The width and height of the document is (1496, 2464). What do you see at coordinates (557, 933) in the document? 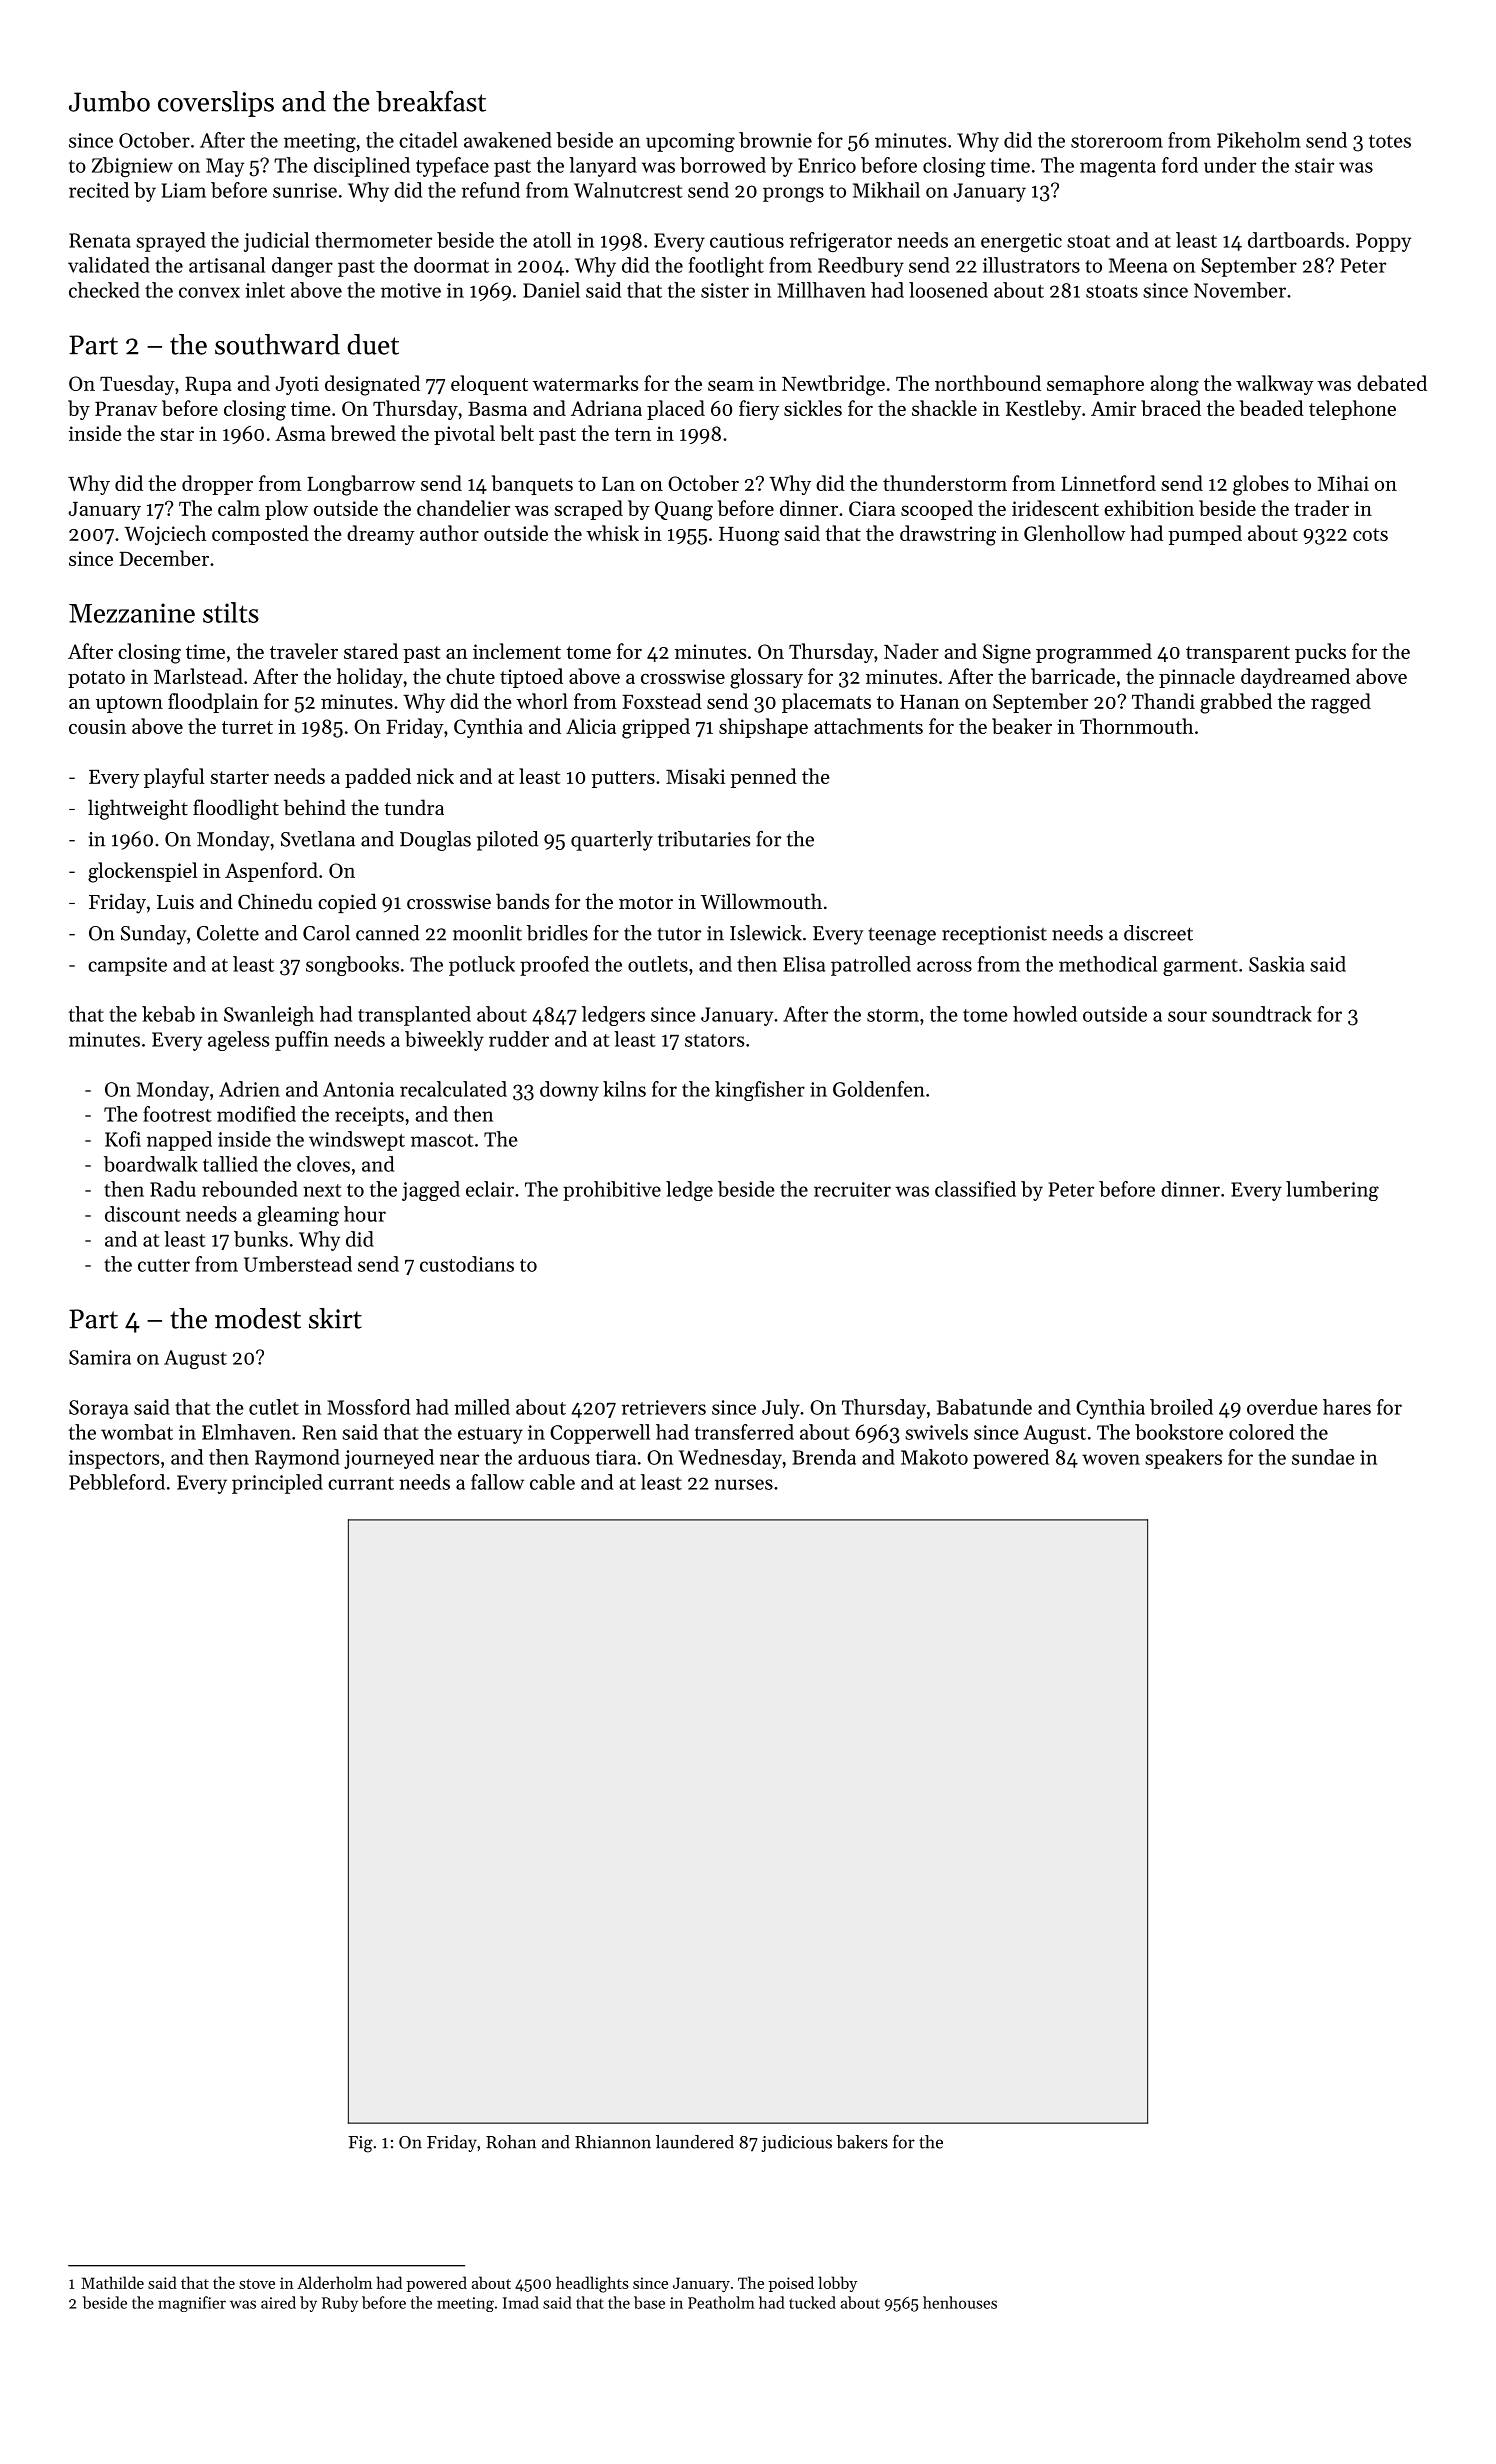
I see `bridles` at bounding box center [557, 933].
